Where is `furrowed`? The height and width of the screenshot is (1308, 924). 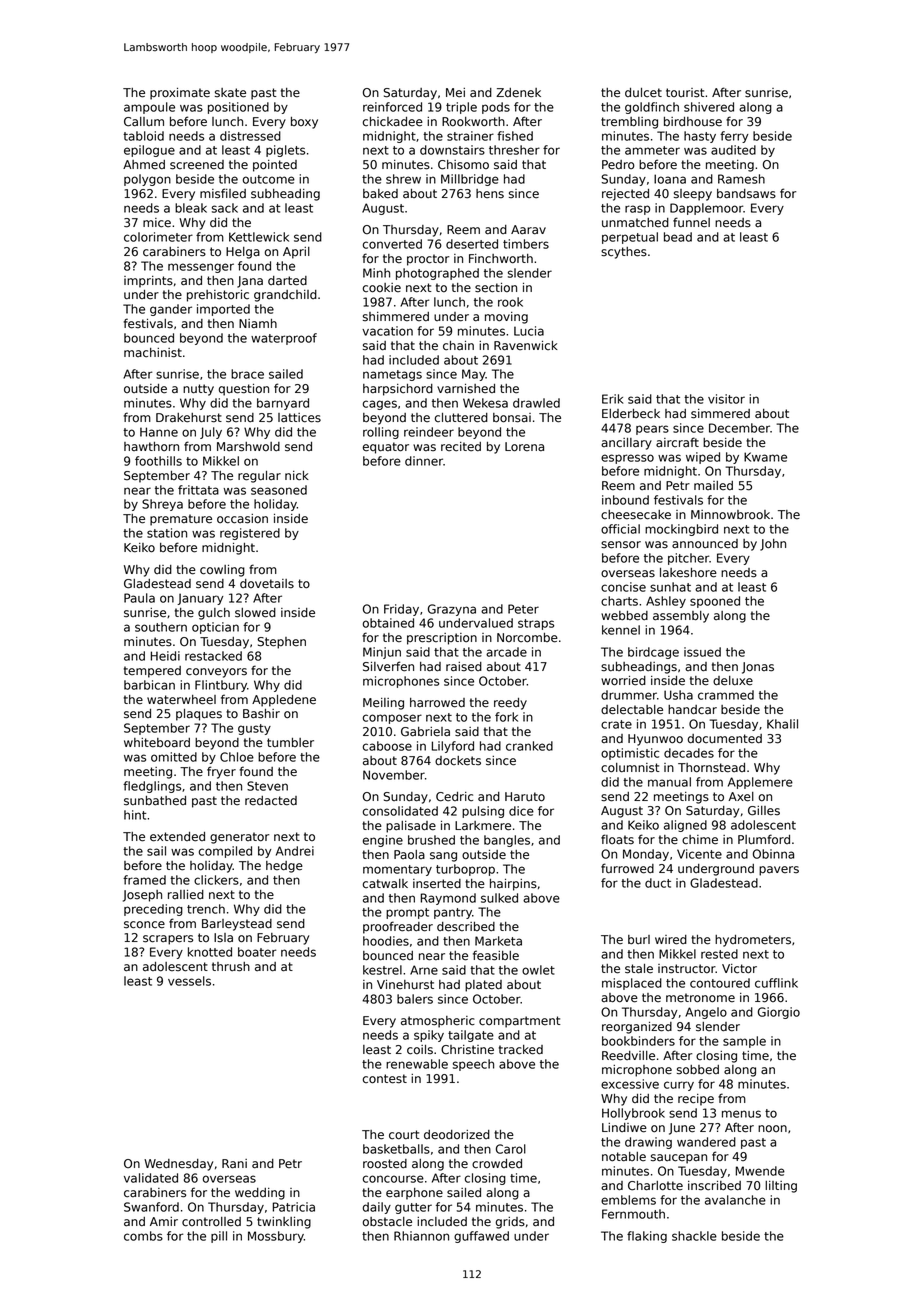
furrowed is located at coordinates (627, 868).
